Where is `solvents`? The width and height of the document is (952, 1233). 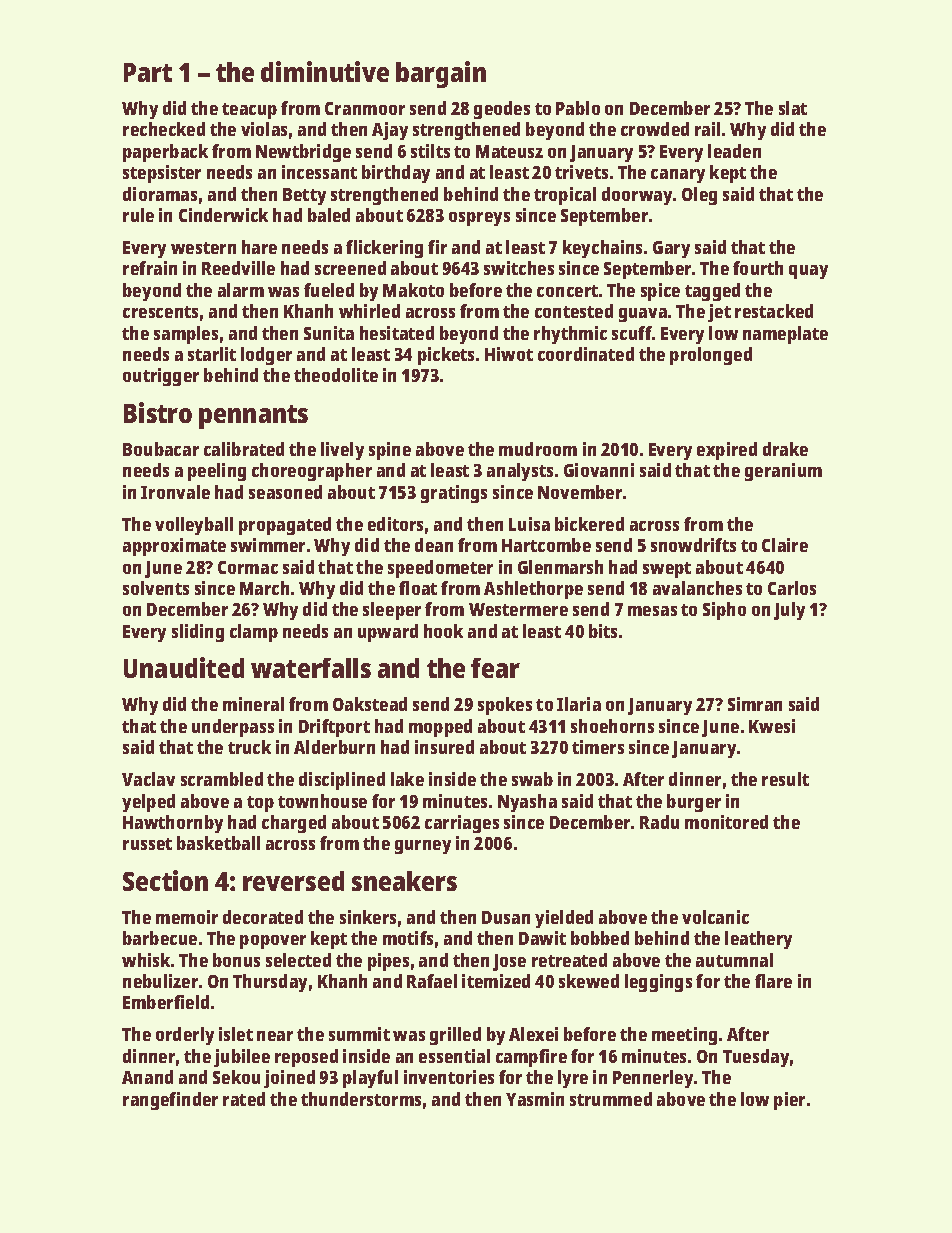
solvents is located at coordinates (156, 588).
